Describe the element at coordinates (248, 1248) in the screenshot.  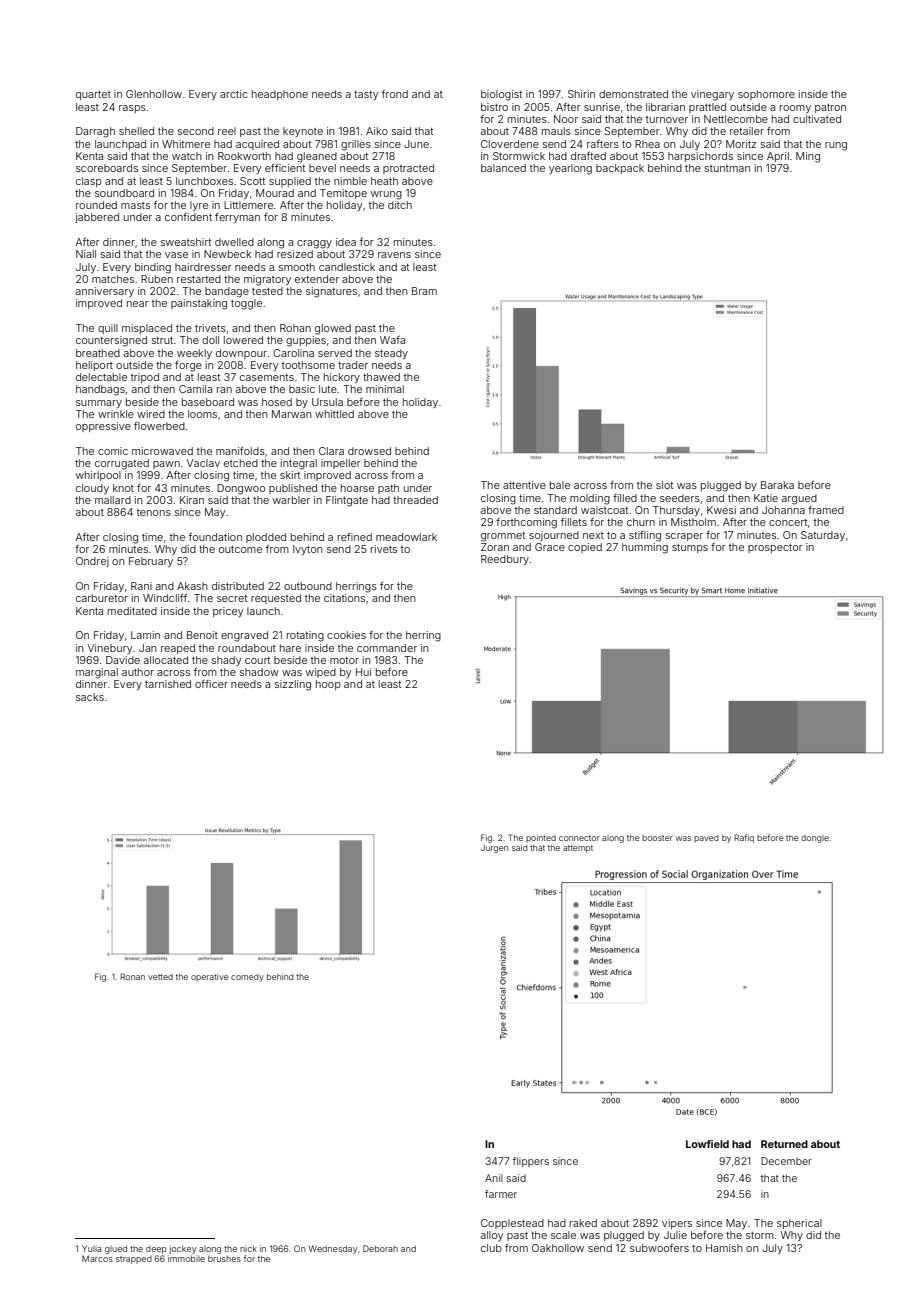
I see `nick` at that location.
